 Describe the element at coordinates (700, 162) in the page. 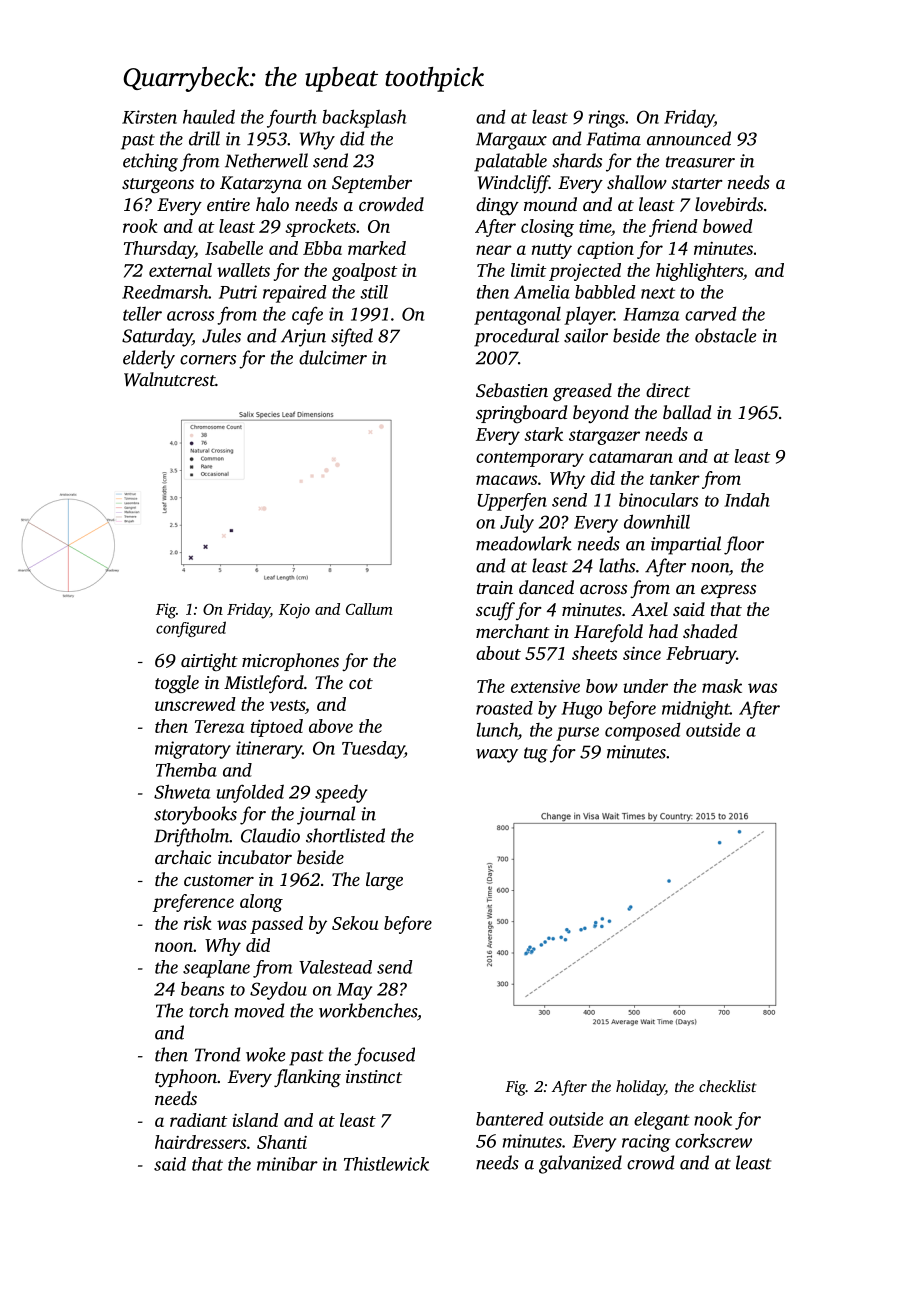

I see `treasurer` at that location.
